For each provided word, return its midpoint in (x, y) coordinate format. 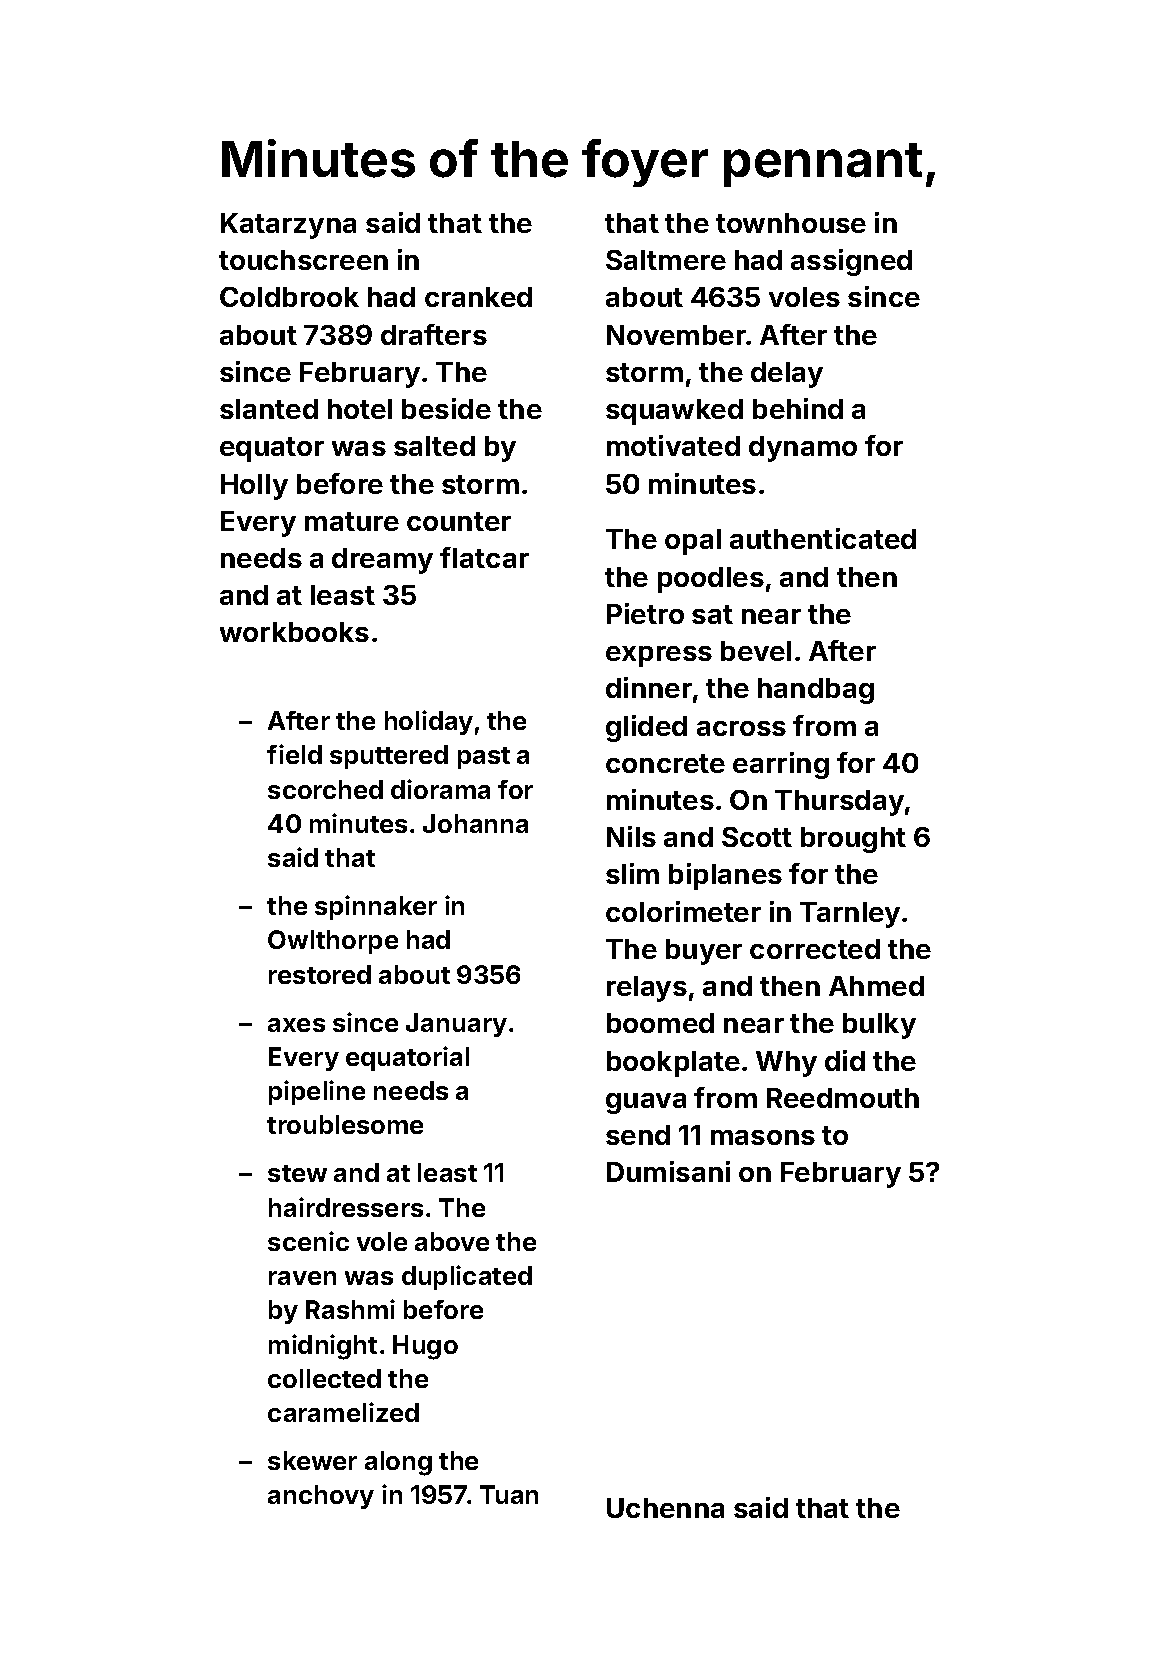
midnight (323, 1347)
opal (693, 542)
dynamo (803, 449)
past (484, 758)
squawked (674, 412)
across (741, 728)
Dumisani (668, 1171)
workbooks (294, 632)
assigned (851, 262)
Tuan (509, 1494)
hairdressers (346, 1207)
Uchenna (665, 1508)
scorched (325, 789)
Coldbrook (289, 297)
